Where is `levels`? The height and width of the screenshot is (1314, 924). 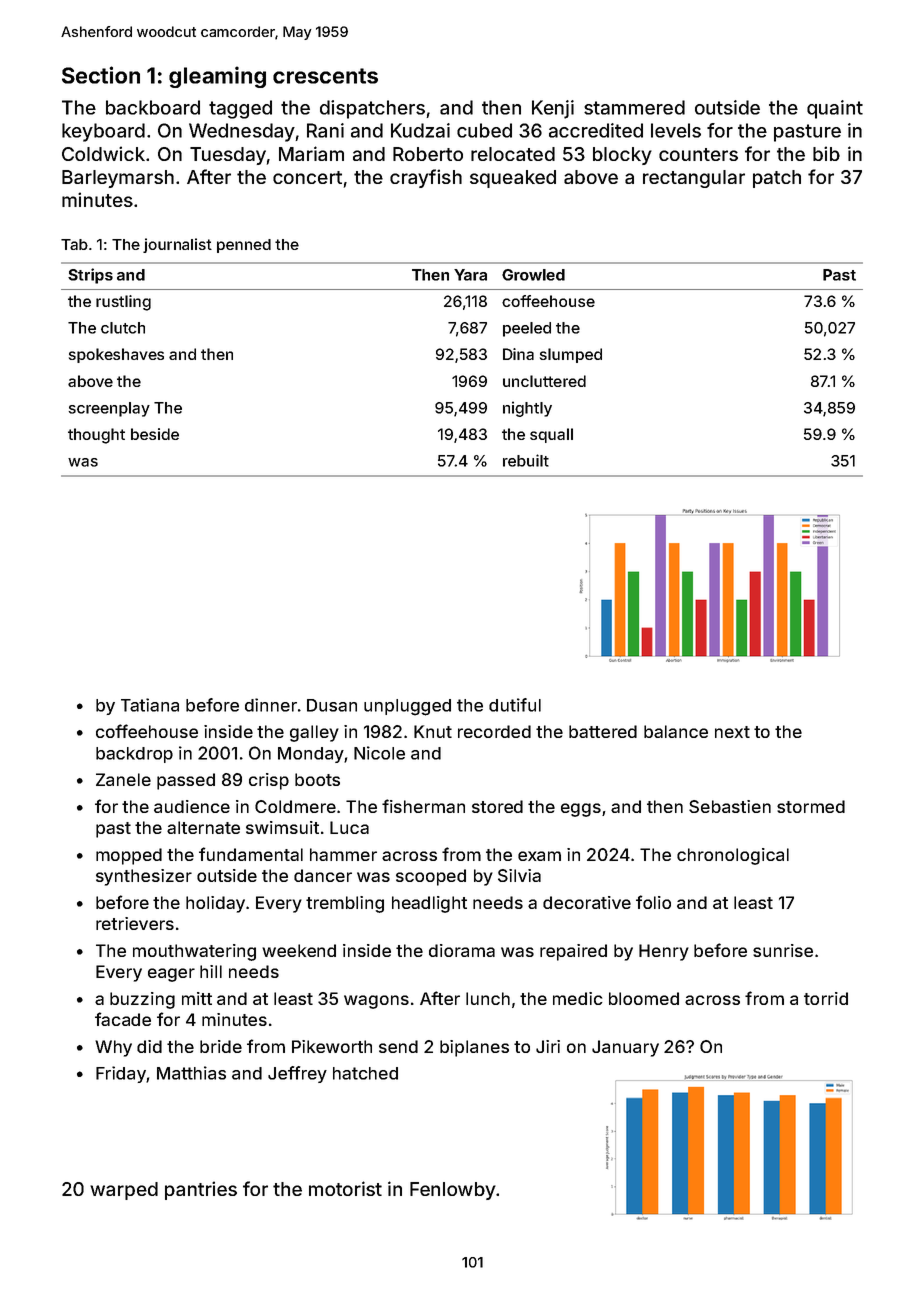 levels is located at coordinates (676, 130).
